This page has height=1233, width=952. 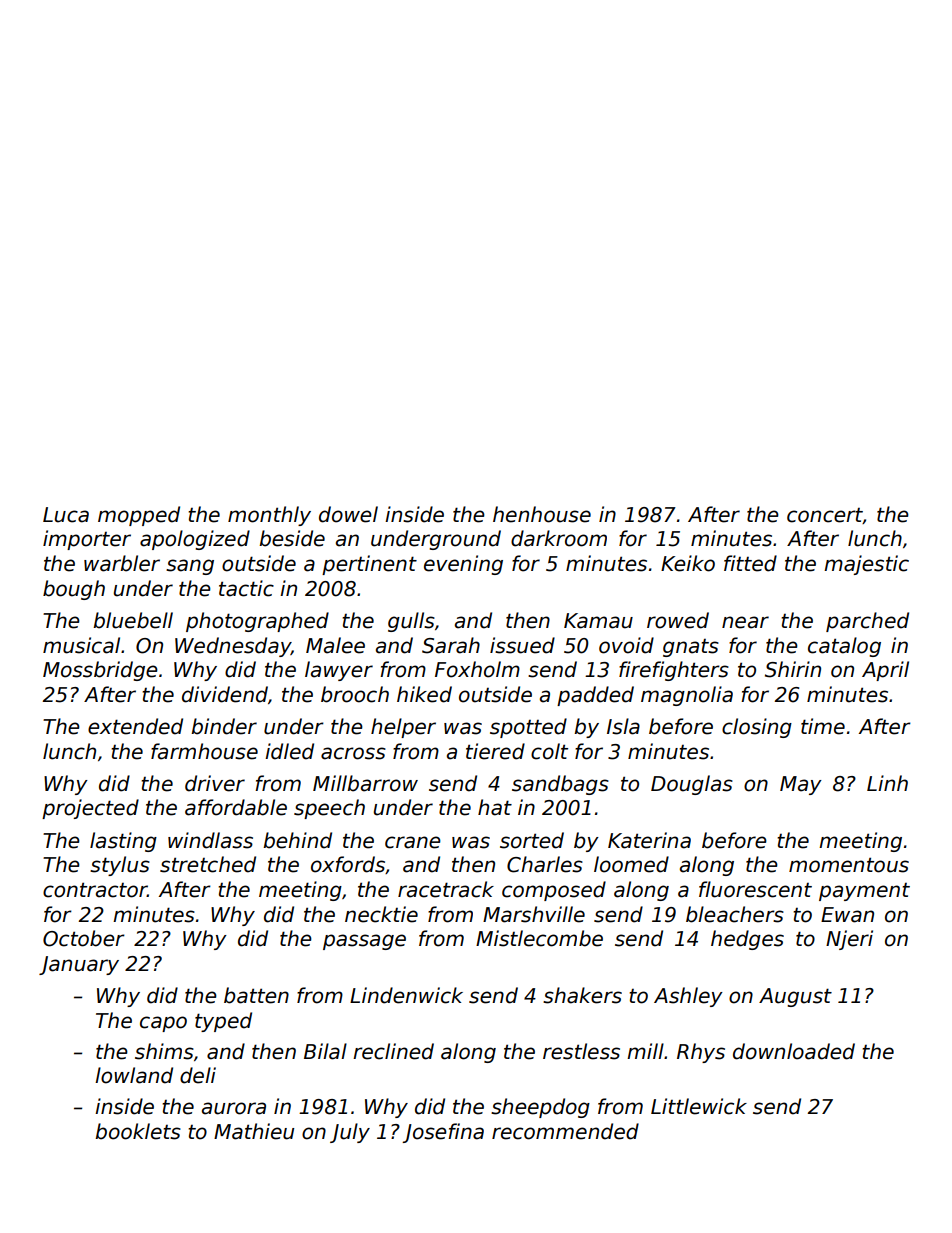 What do you see at coordinates (353, 753) in the page?
I see `across` at bounding box center [353, 753].
